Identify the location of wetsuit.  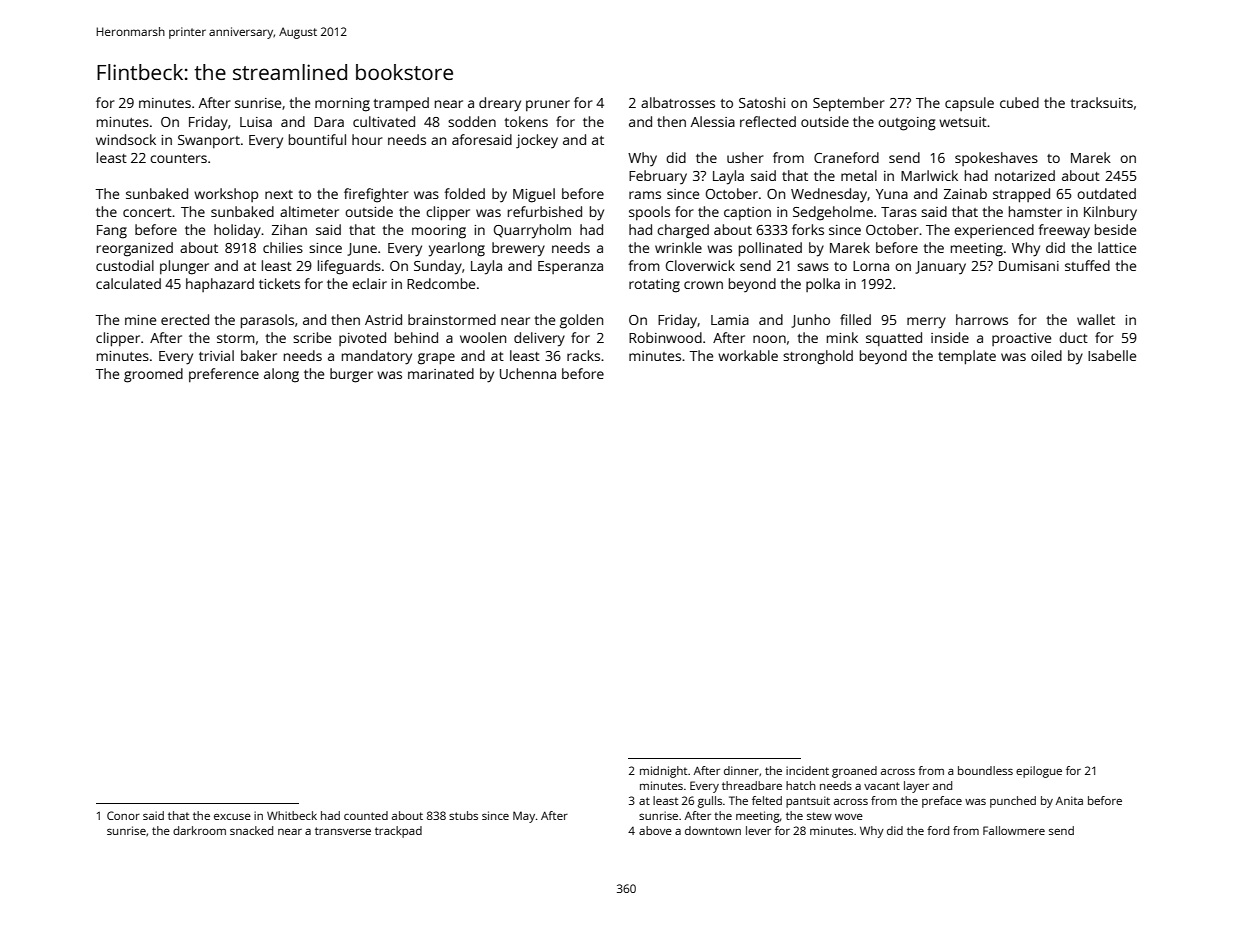
(963, 122).
